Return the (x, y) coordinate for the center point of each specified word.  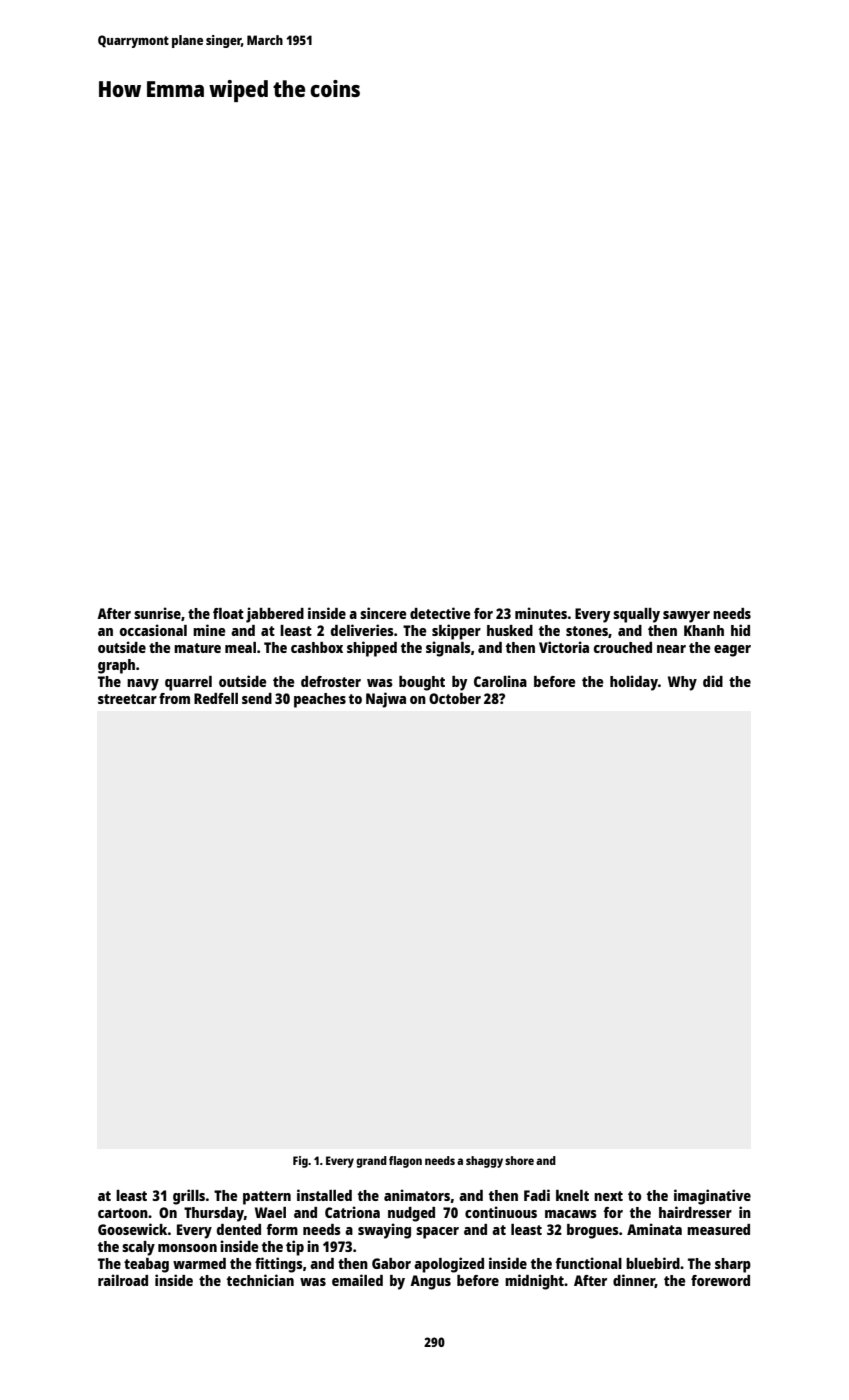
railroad (123, 1280)
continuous (501, 1212)
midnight (534, 1282)
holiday (634, 683)
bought (422, 683)
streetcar (127, 699)
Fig (300, 1162)
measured (718, 1229)
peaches (320, 700)
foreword (720, 1280)
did (713, 681)
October (455, 698)
